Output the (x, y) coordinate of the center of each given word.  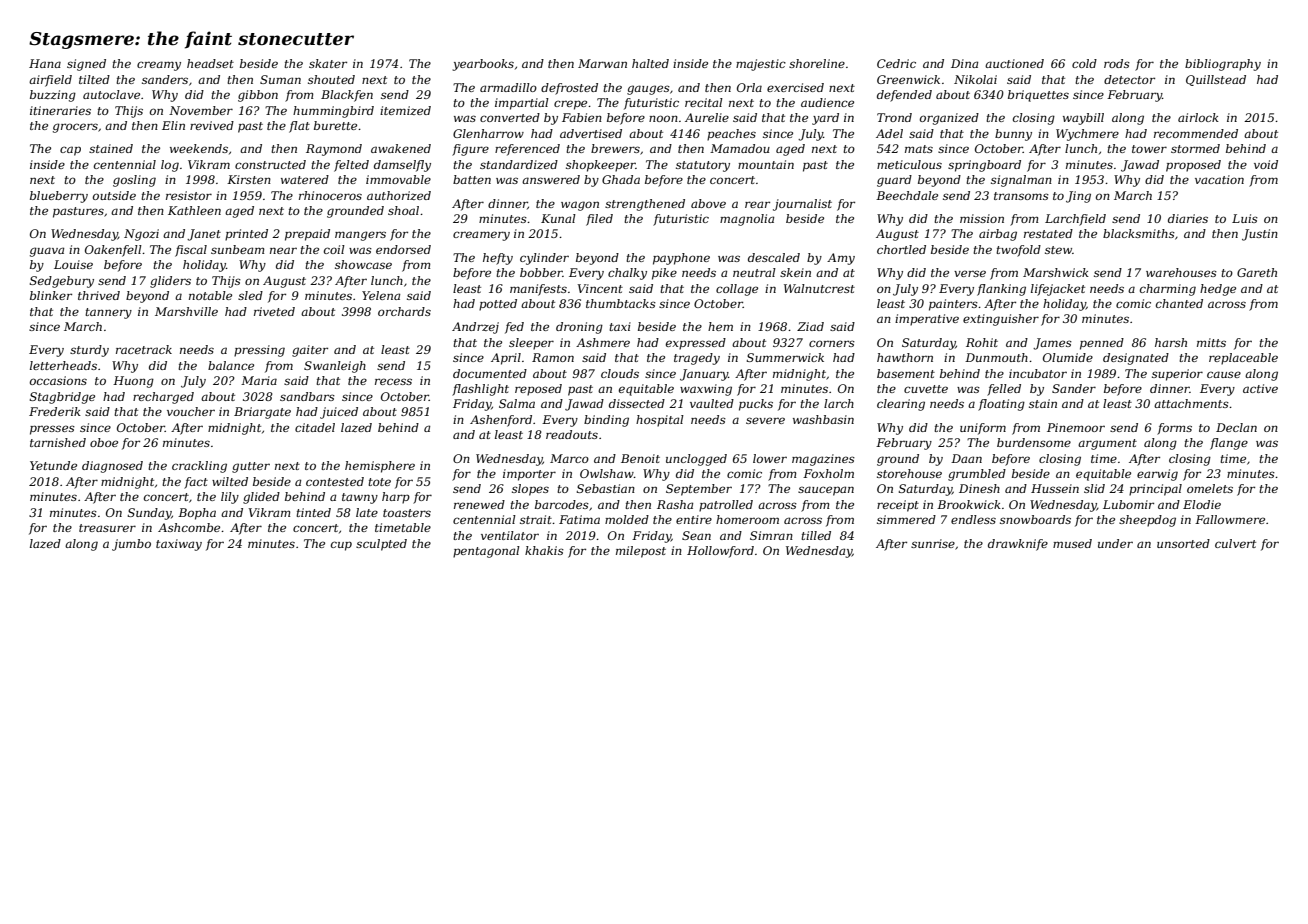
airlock (1198, 117)
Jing (1078, 197)
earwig (1157, 475)
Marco (569, 458)
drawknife (1018, 545)
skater (328, 63)
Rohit (982, 342)
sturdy (89, 351)
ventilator (510, 535)
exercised (795, 87)
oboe (104, 442)
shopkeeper (601, 166)
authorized (399, 195)
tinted (313, 512)
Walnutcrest (819, 288)
